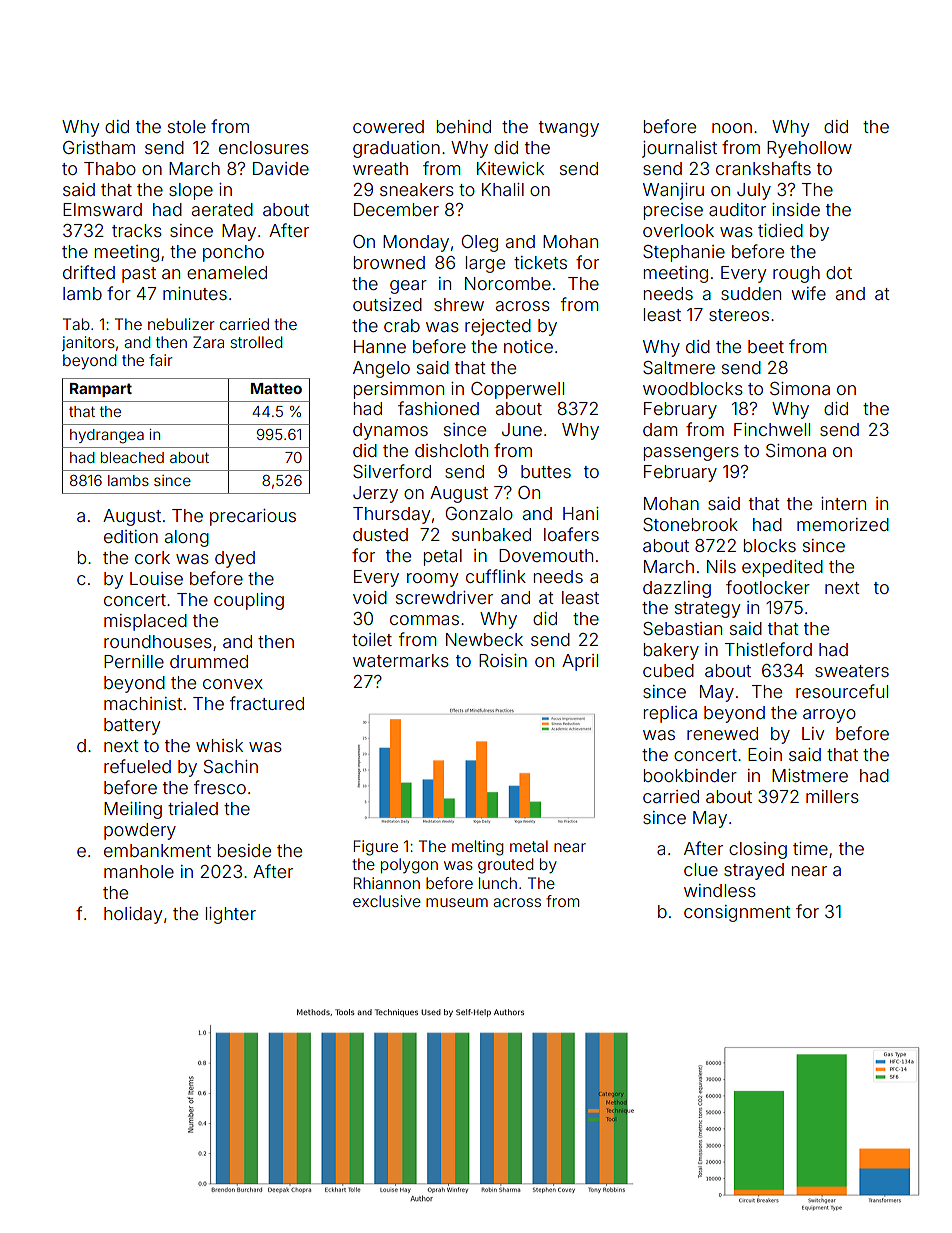  What do you see at coordinates (546, 471) in the image?
I see `buttes` at bounding box center [546, 471].
